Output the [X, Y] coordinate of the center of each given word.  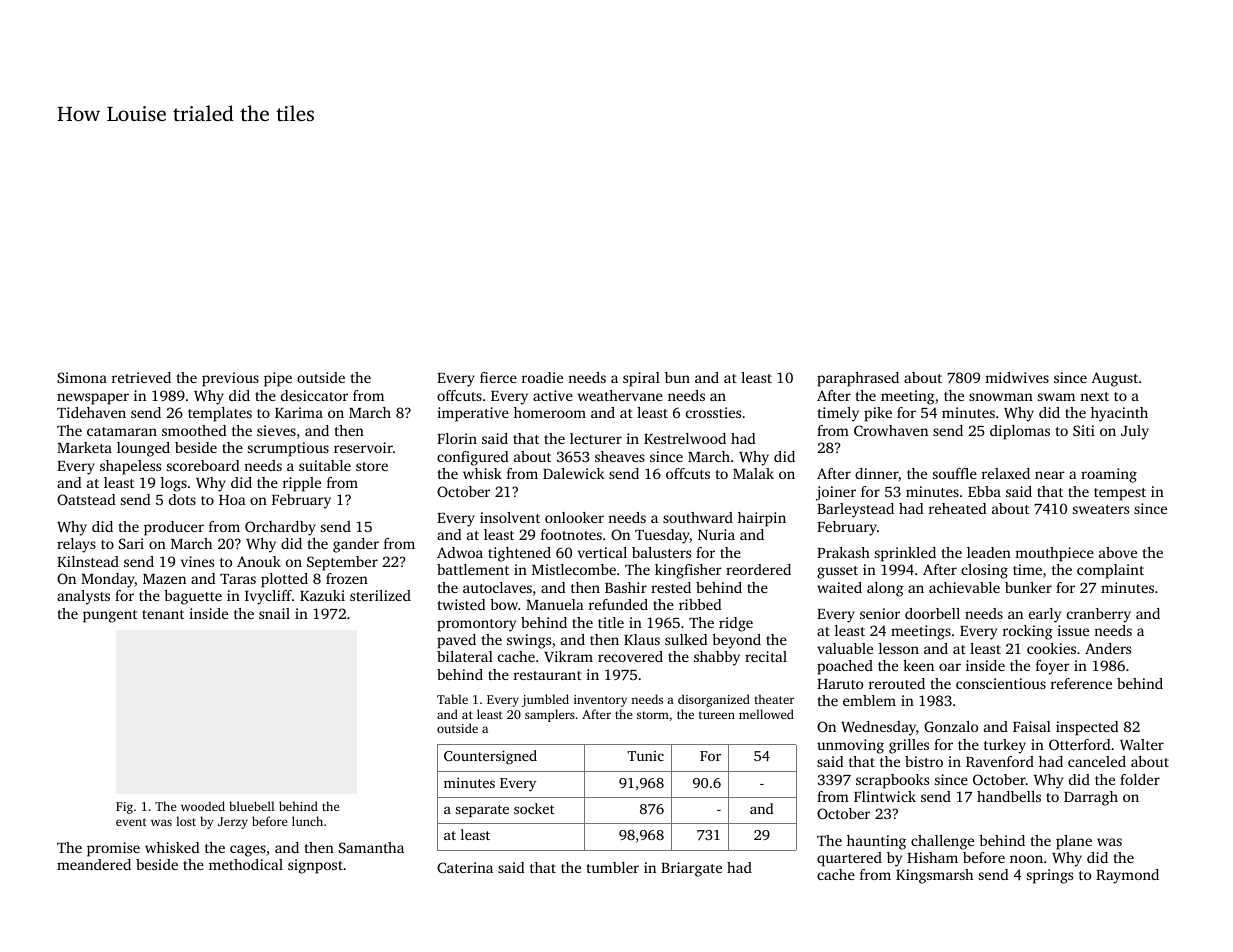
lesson [899, 648]
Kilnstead [88, 561]
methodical [246, 864]
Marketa [84, 447]
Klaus [642, 639]
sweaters [1101, 509]
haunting [876, 842]
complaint [1110, 571]
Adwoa [460, 552]
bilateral [465, 656]
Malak [753, 473]
